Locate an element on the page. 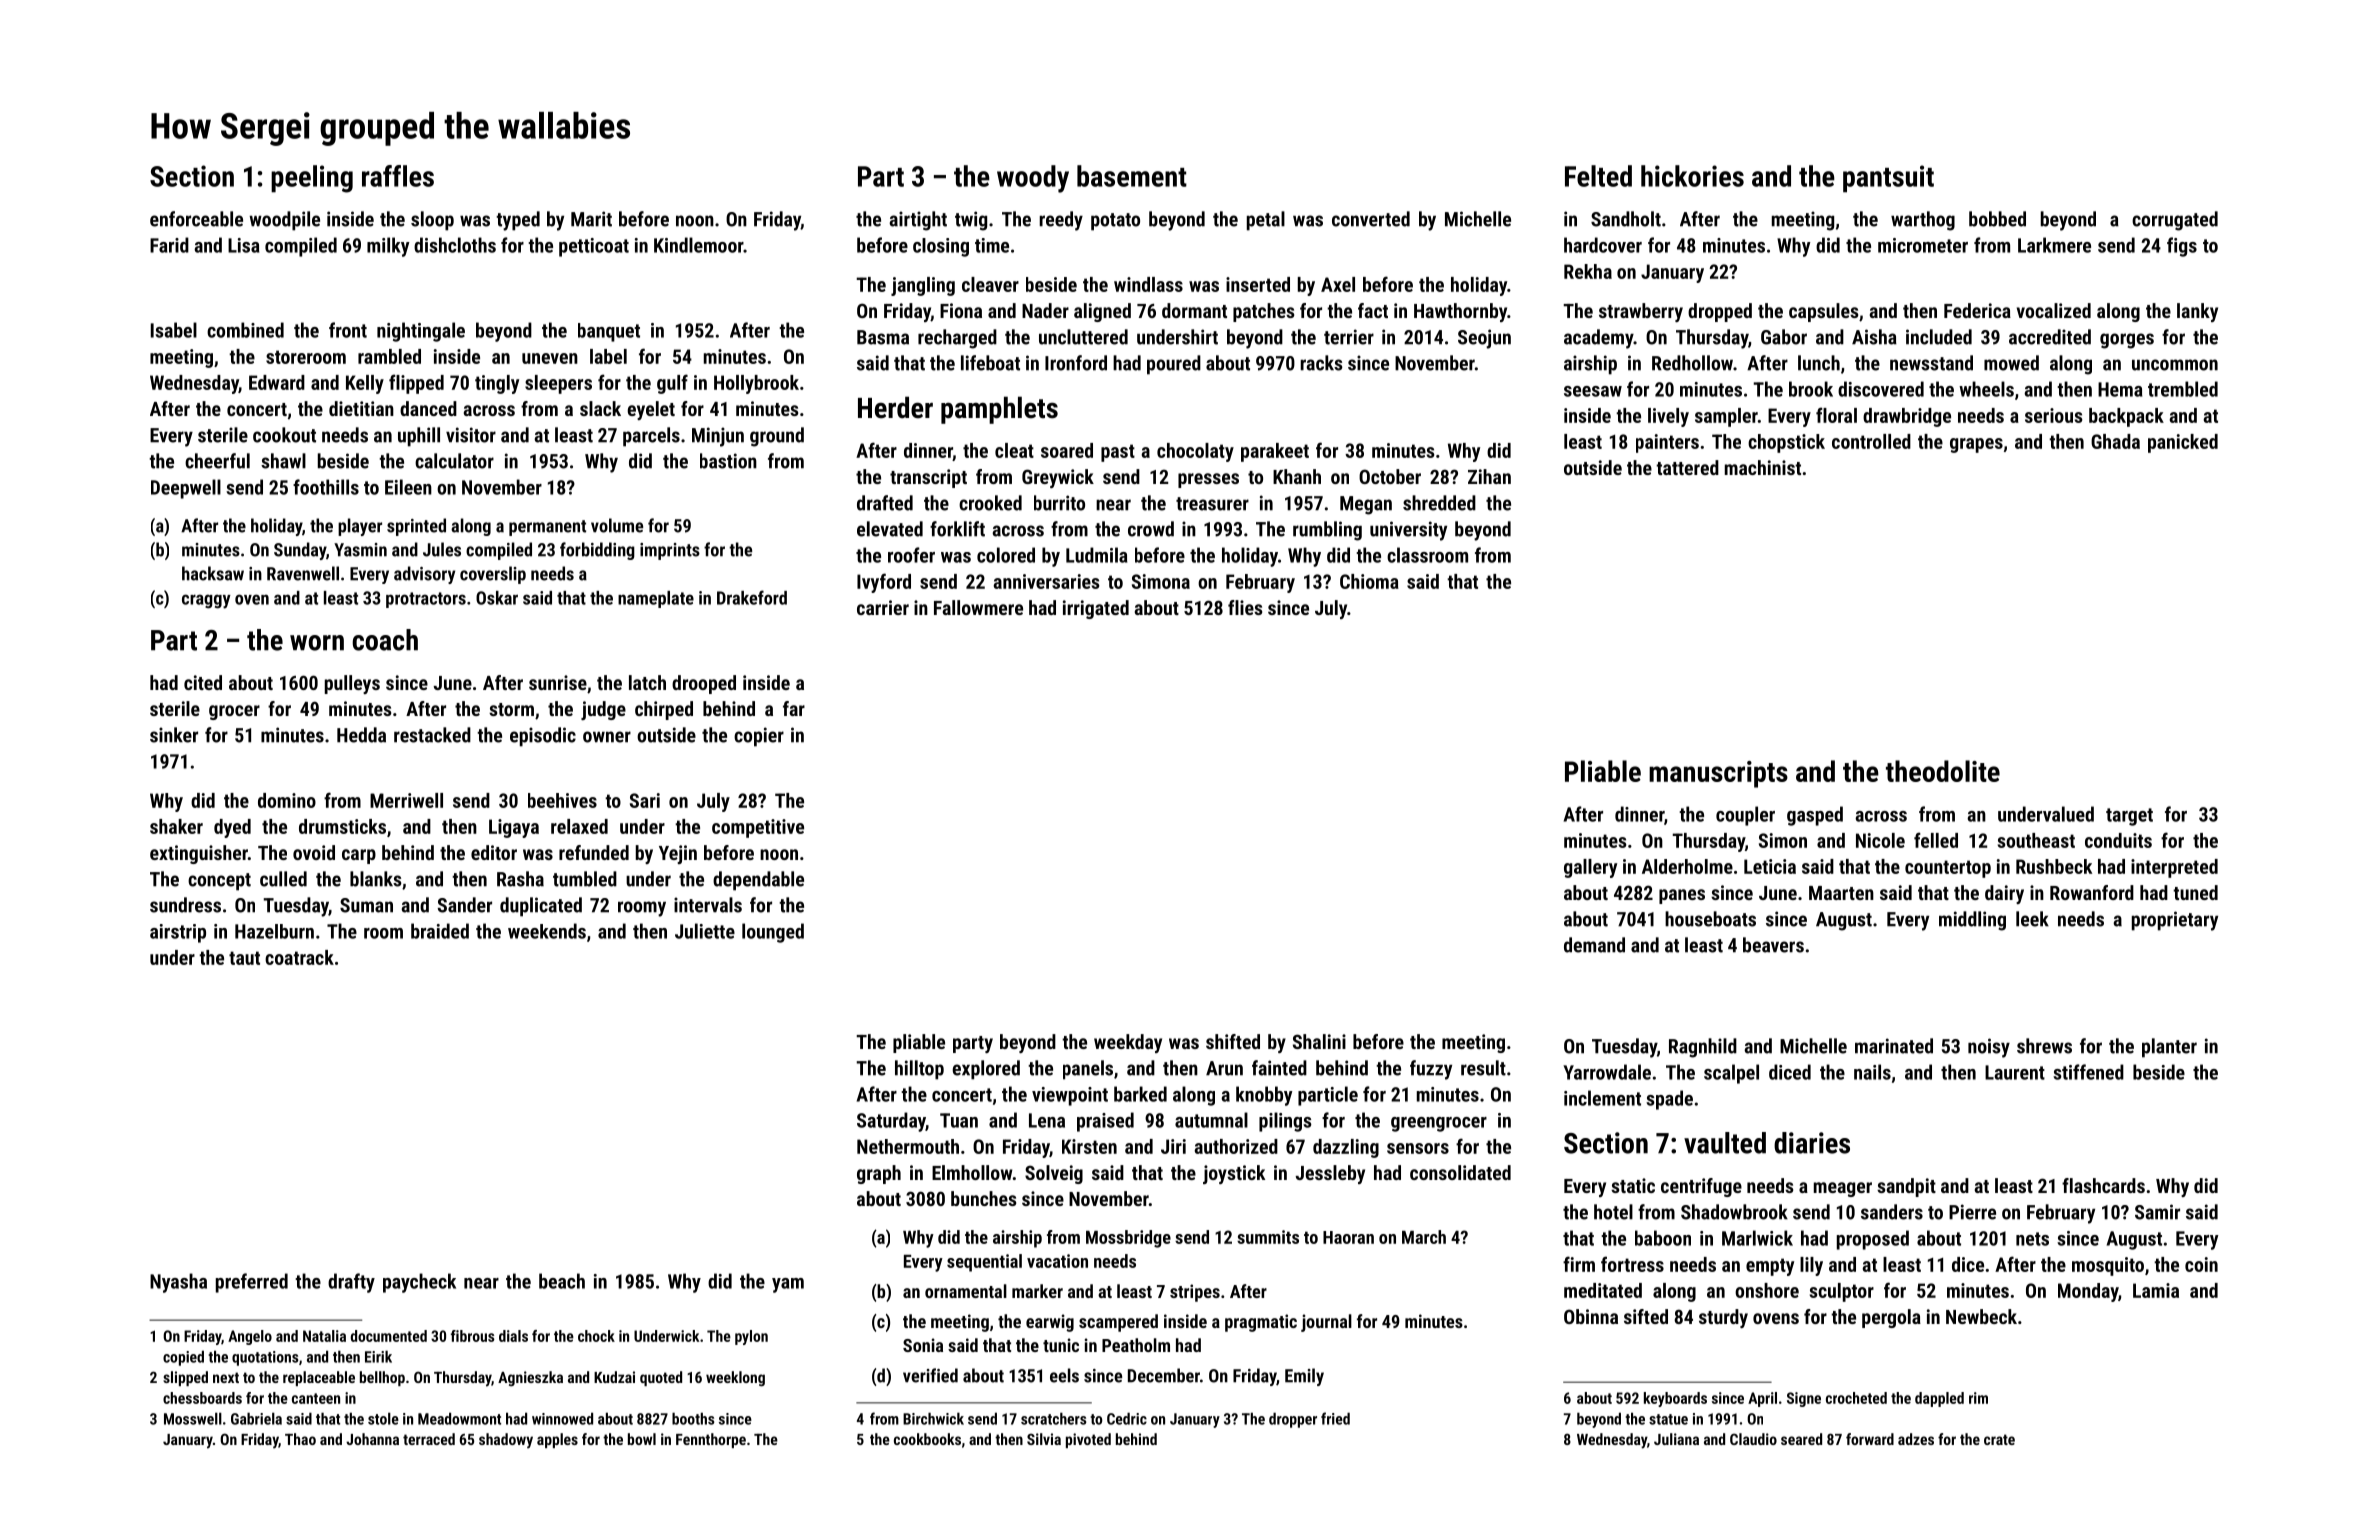  woody is located at coordinates (1033, 179).
